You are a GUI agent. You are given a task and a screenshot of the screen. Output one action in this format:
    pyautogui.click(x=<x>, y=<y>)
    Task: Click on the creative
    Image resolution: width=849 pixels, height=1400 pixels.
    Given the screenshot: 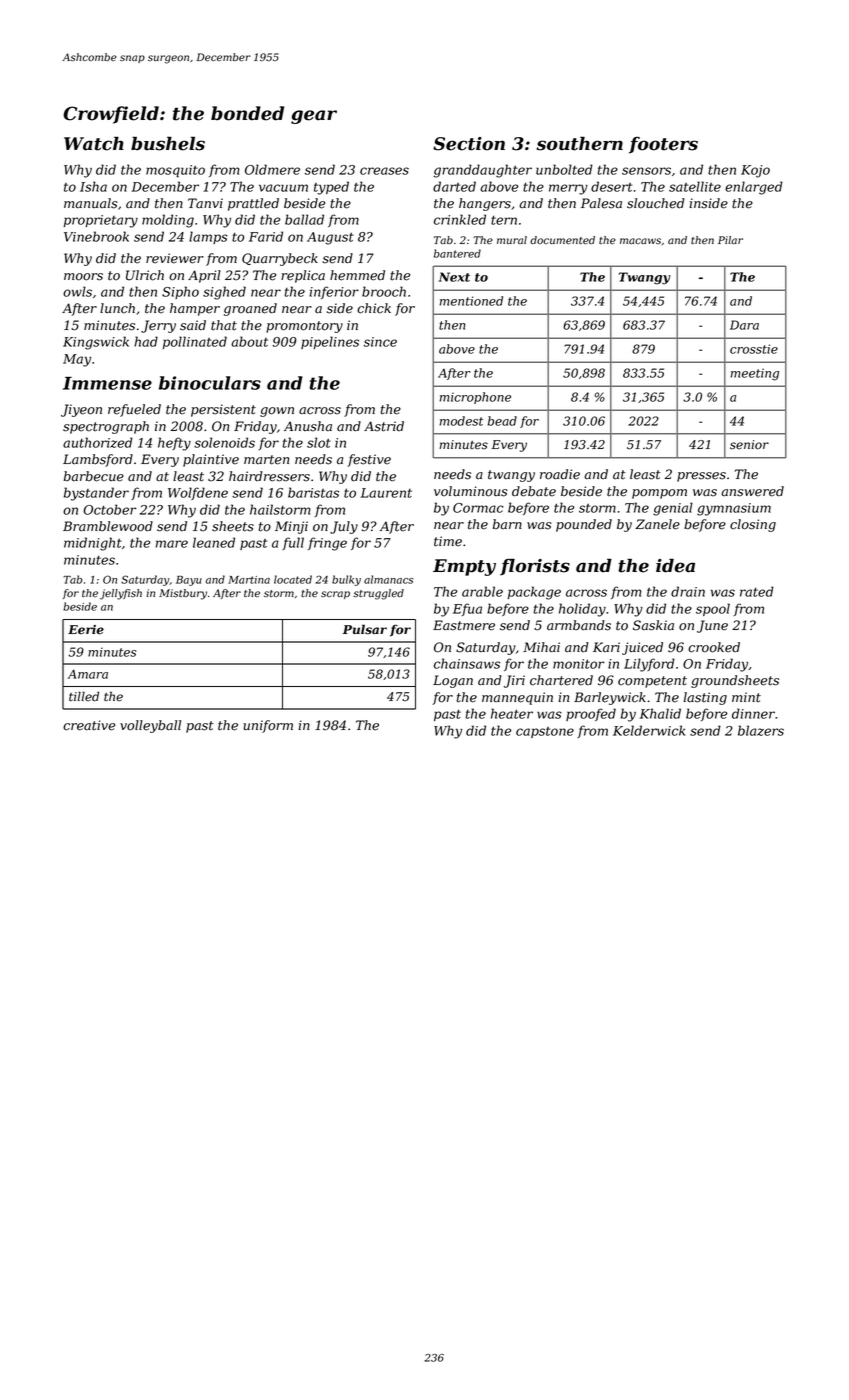 What is the action you would take?
    pyautogui.click(x=89, y=725)
